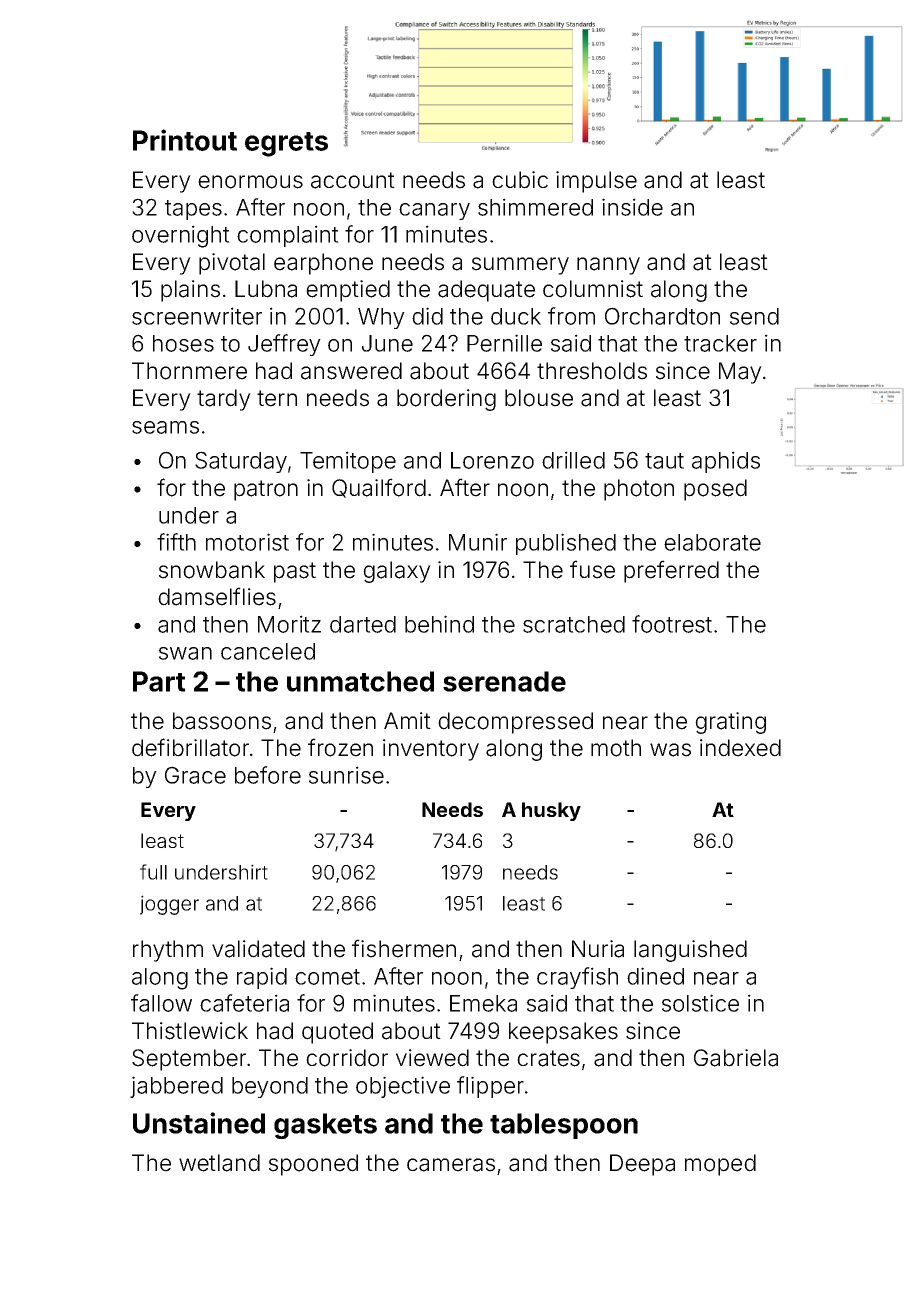 Image resolution: width=924 pixels, height=1314 pixels. Describe the element at coordinates (639, 490) in the screenshot. I see `photon` at that location.
